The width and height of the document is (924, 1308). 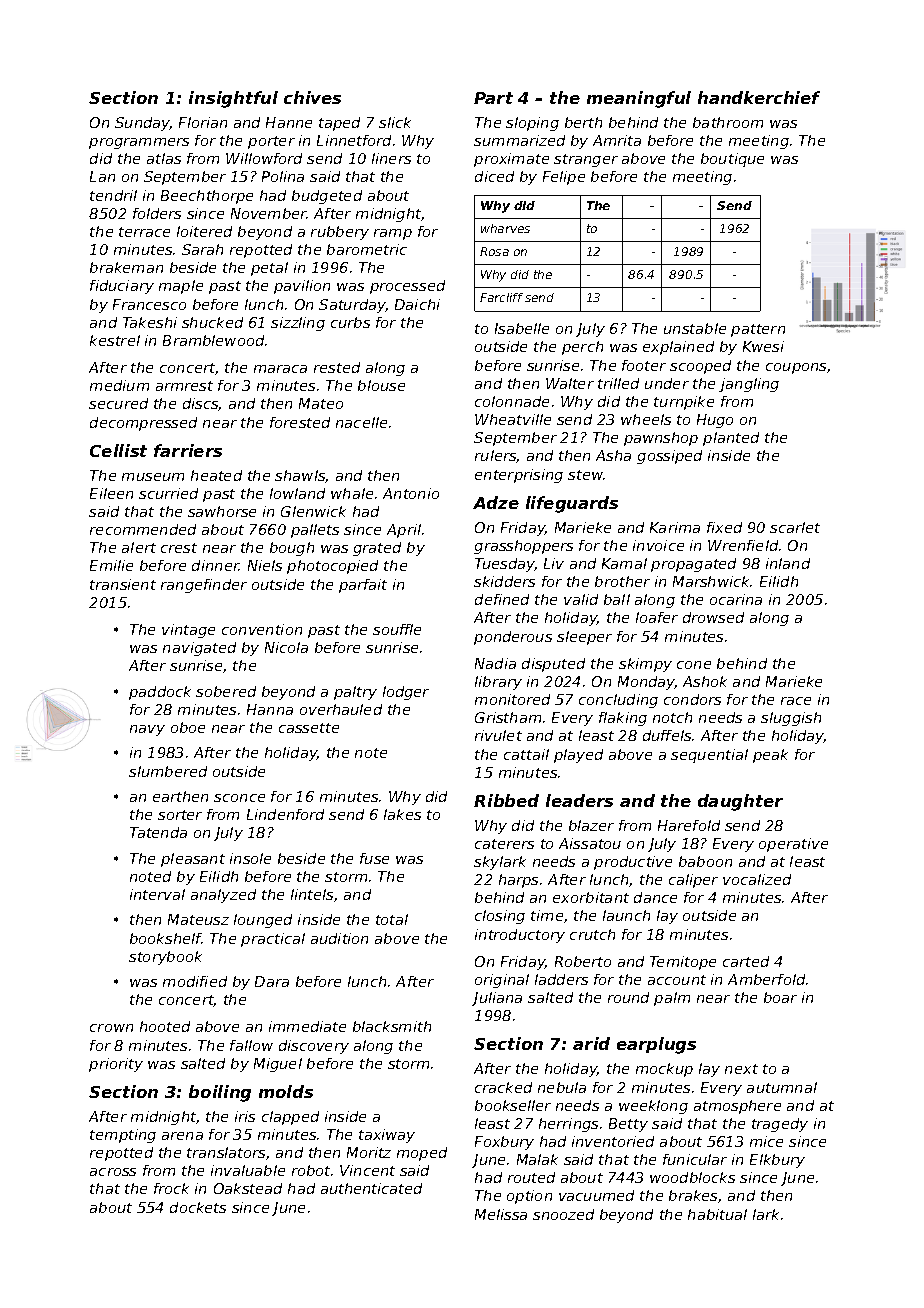 I want to click on whale, so click(x=352, y=493).
